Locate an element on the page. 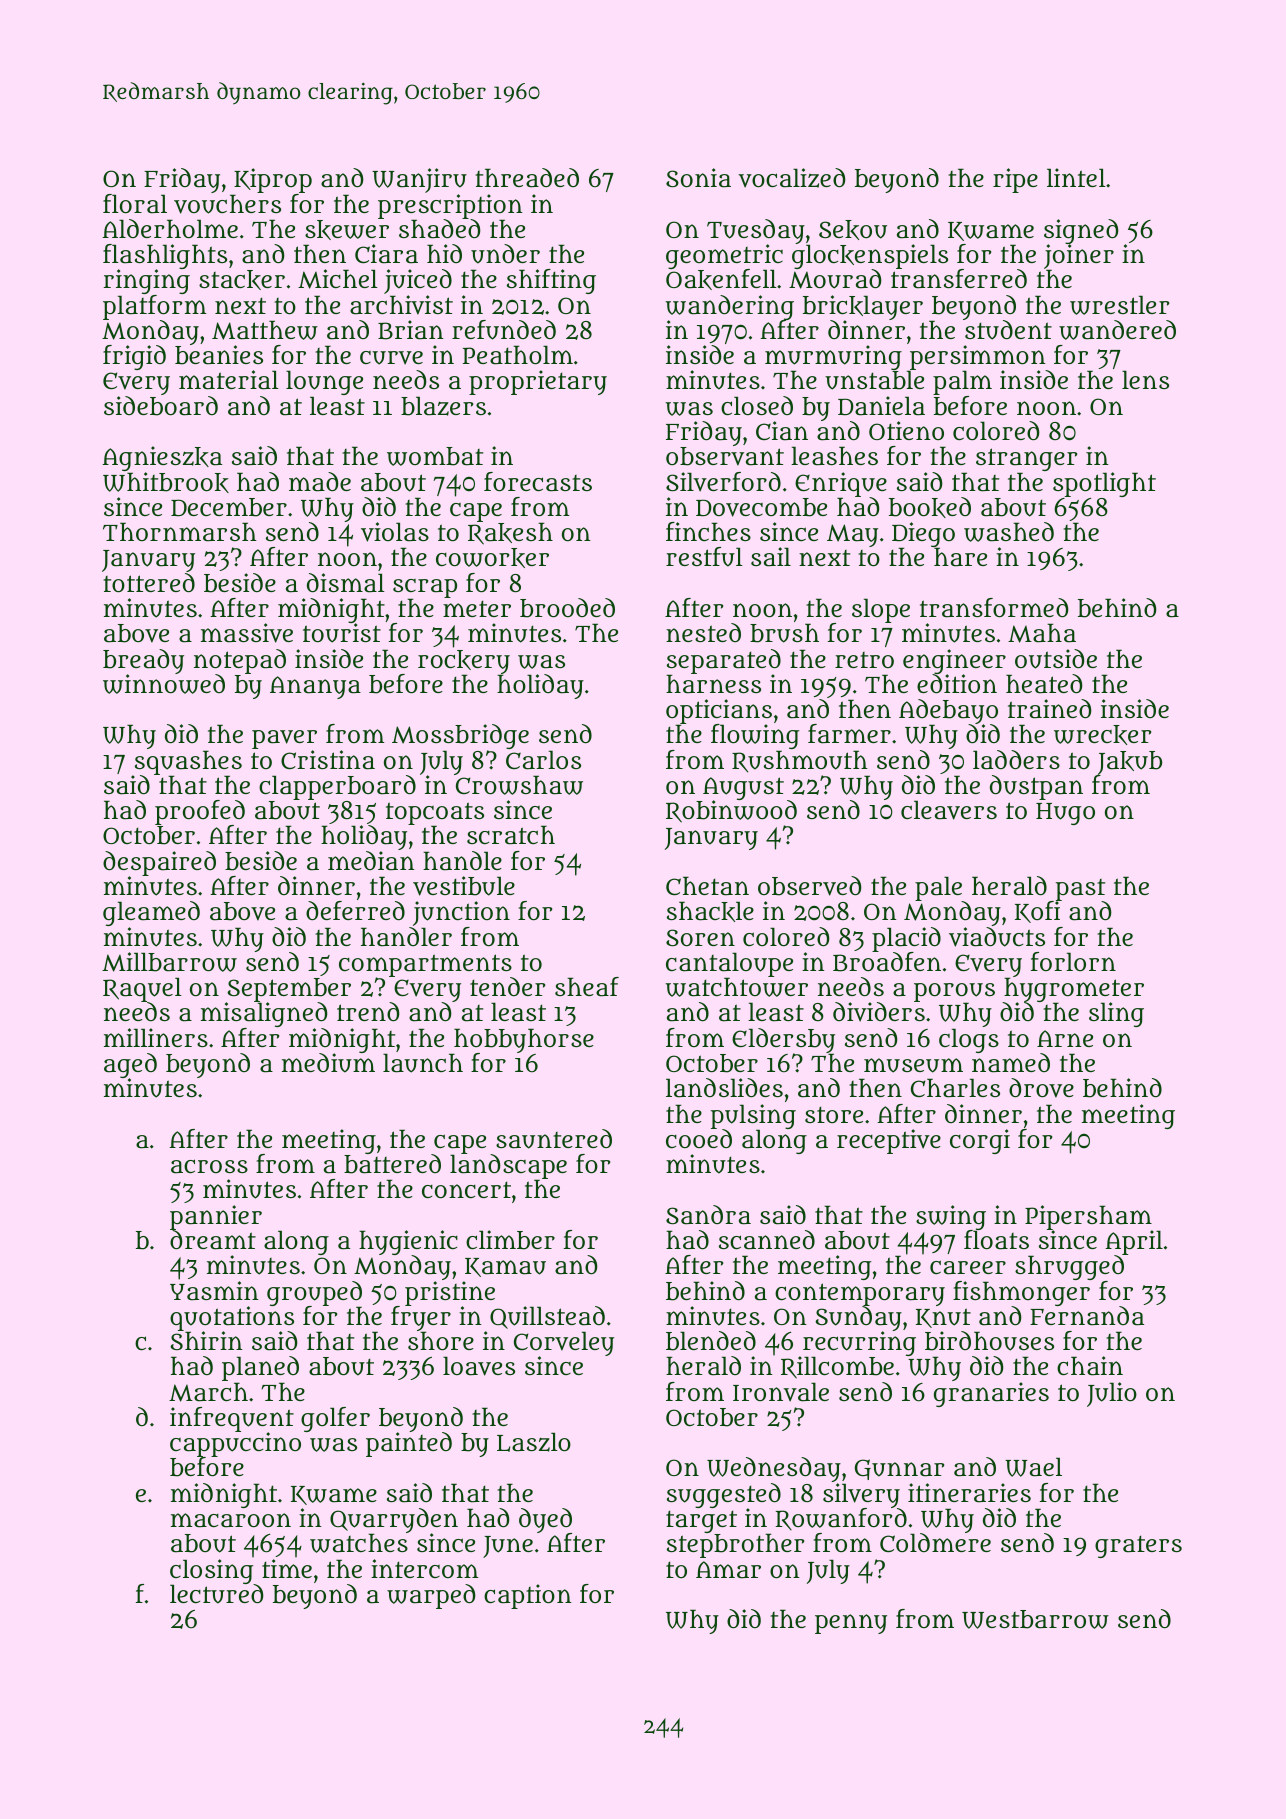 This image has width=1286, height=1819. gleamed is located at coordinates (151, 913).
